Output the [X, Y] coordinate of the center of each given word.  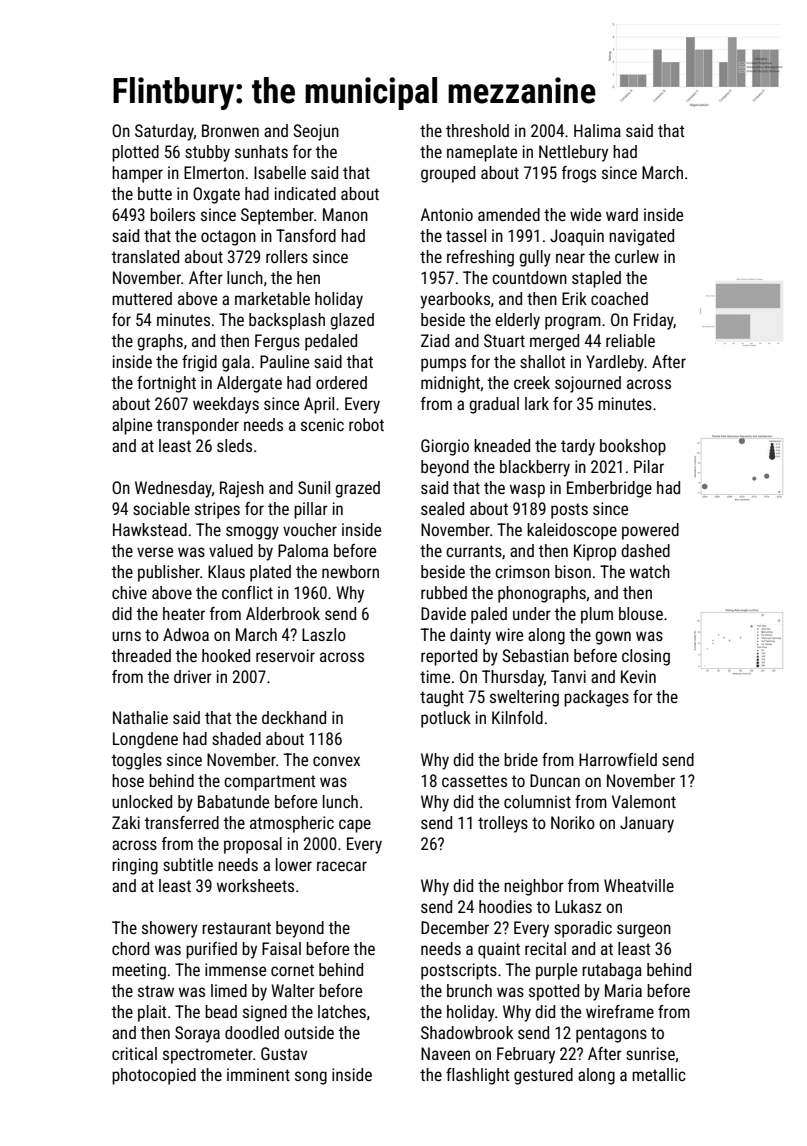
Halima [597, 130]
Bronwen [230, 130]
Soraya [197, 1034]
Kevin [638, 676]
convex [336, 761]
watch [650, 571]
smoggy [252, 533]
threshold [477, 130]
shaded [236, 738]
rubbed [444, 592]
